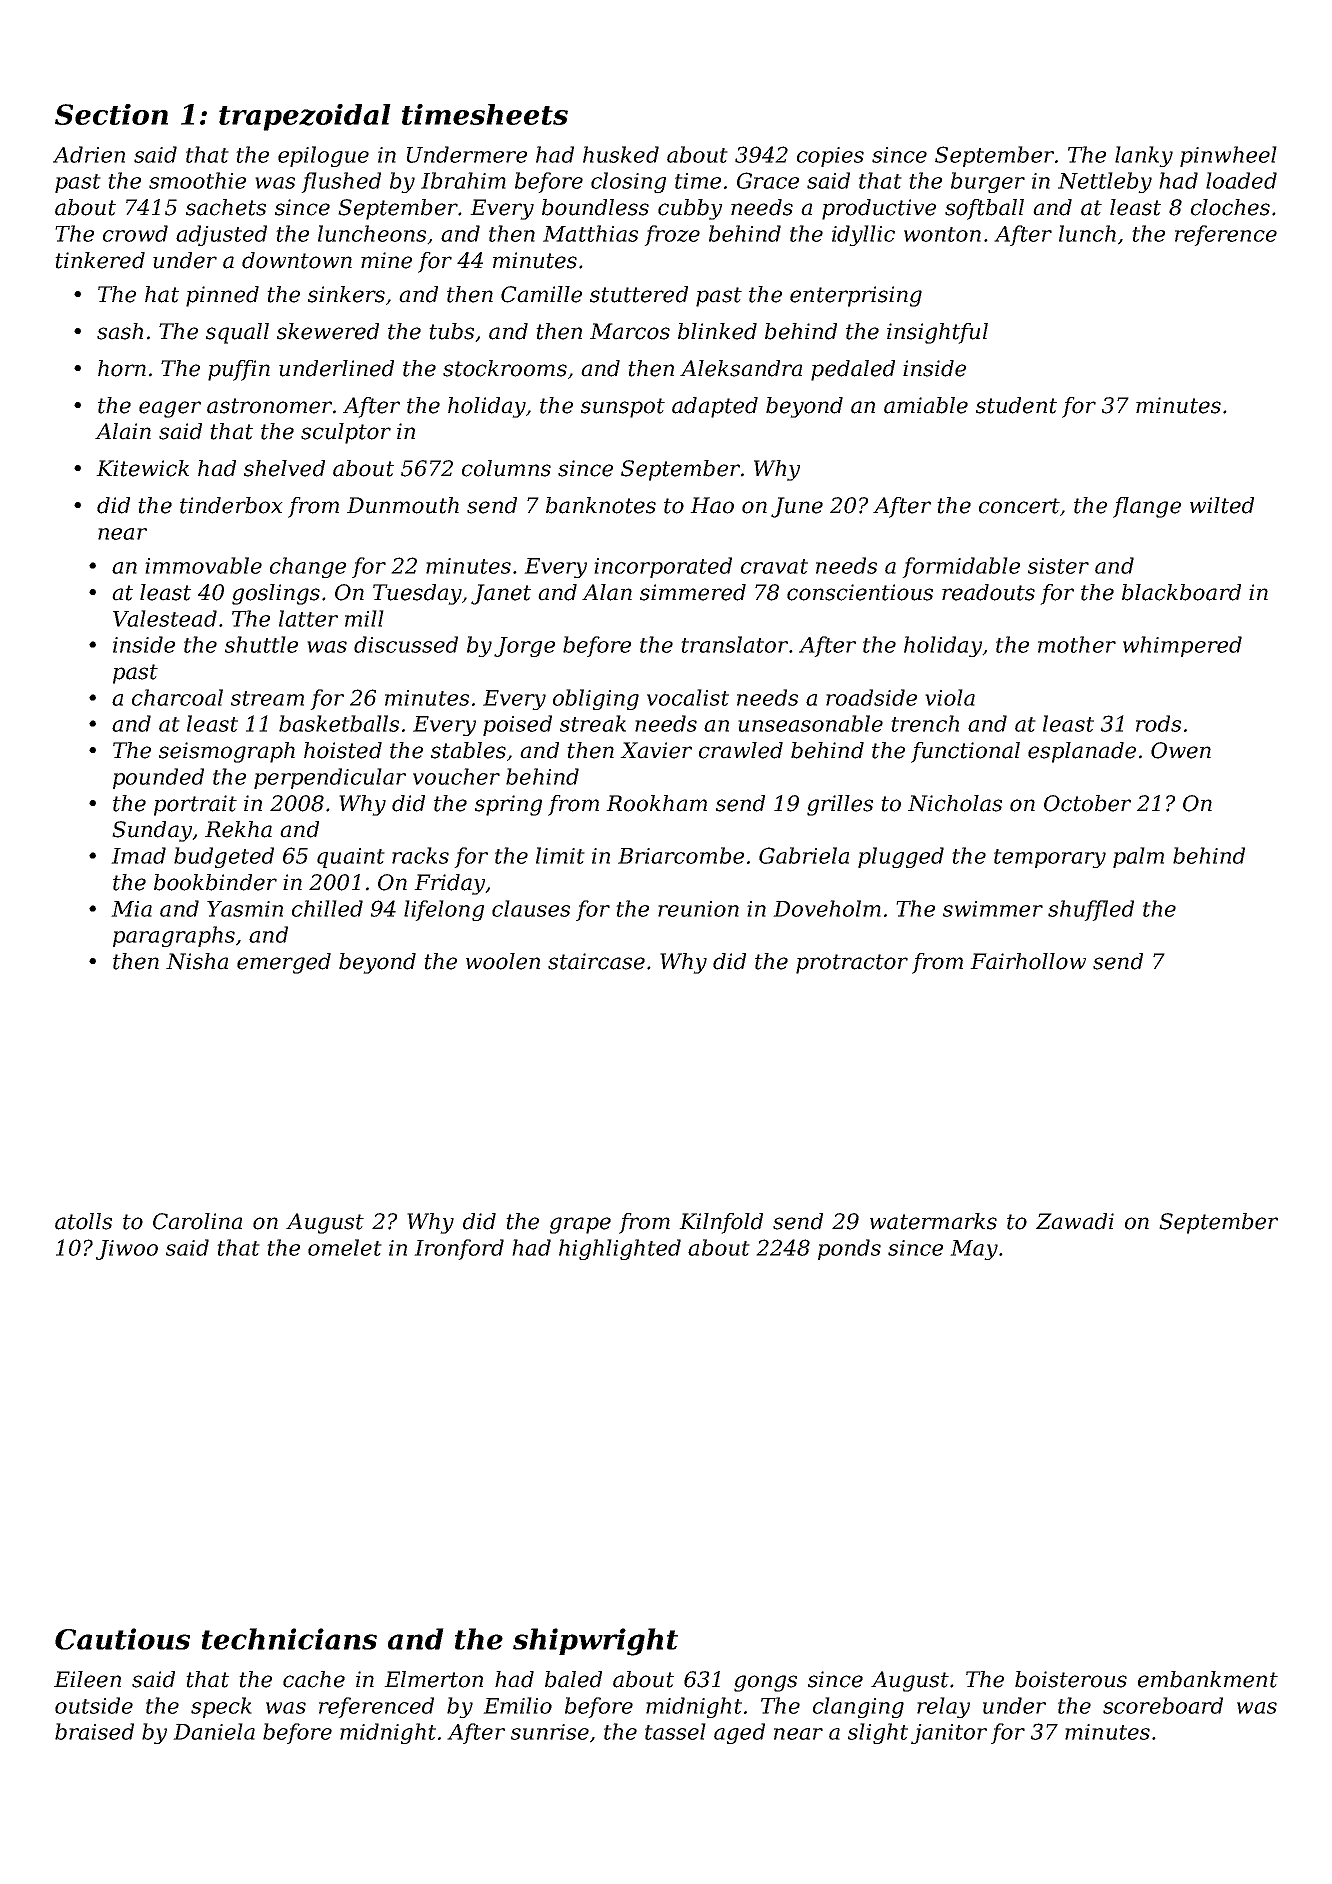 The height and width of the page is (1884, 1332). Describe the element at coordinates (341, 182) in the page. I see `flushed` at that location.
